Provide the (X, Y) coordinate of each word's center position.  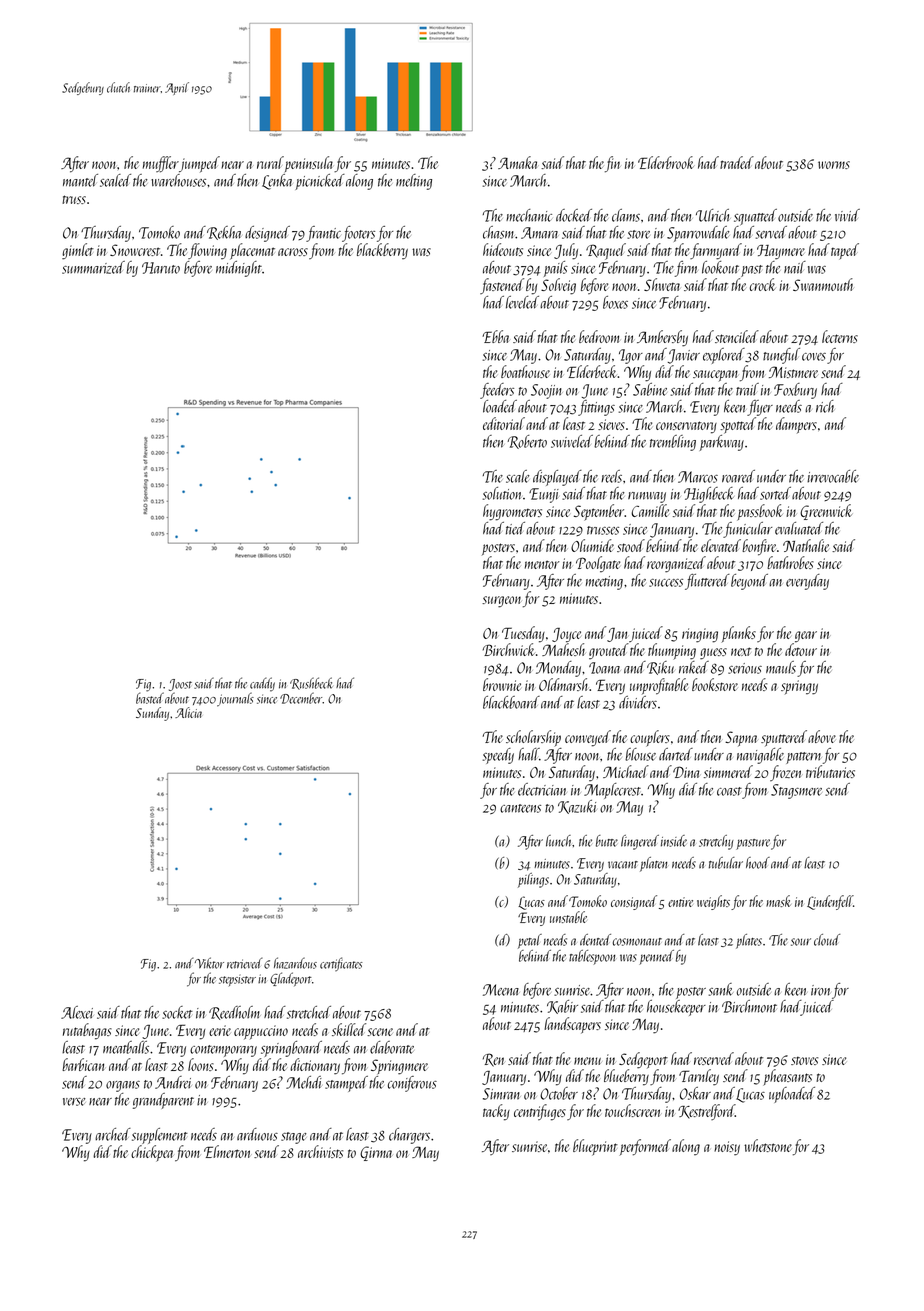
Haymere (781, 252)
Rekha (224, 233)
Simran (502, 1094)
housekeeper (676, 1008)
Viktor (209, 963)
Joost (180, 685)
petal (530, 941)
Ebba (495, 336)
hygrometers (512, 512)
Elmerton (227, 1151)
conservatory (686, 427)
